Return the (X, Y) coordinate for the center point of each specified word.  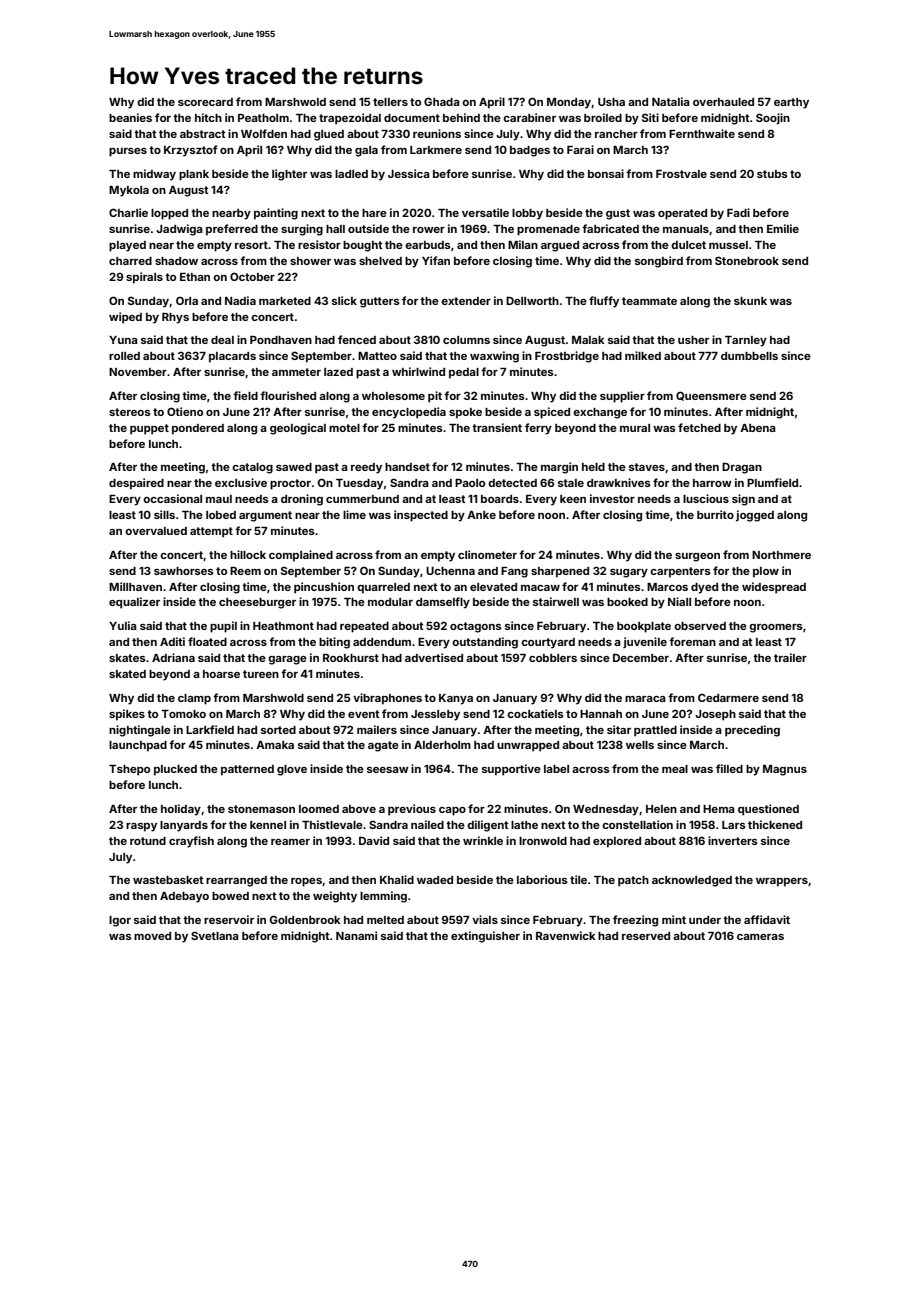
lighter (289, 175)
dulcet (688, 245)
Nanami (356, 935)
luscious (706, 498)
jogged (755, 516)
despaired (136, 484)
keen (573, 499)
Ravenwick (566, 935)
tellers (390, 102)
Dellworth (532, 300)
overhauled (723, 102)
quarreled (383, 588)
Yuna (123, 340)
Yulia (123, 625)
